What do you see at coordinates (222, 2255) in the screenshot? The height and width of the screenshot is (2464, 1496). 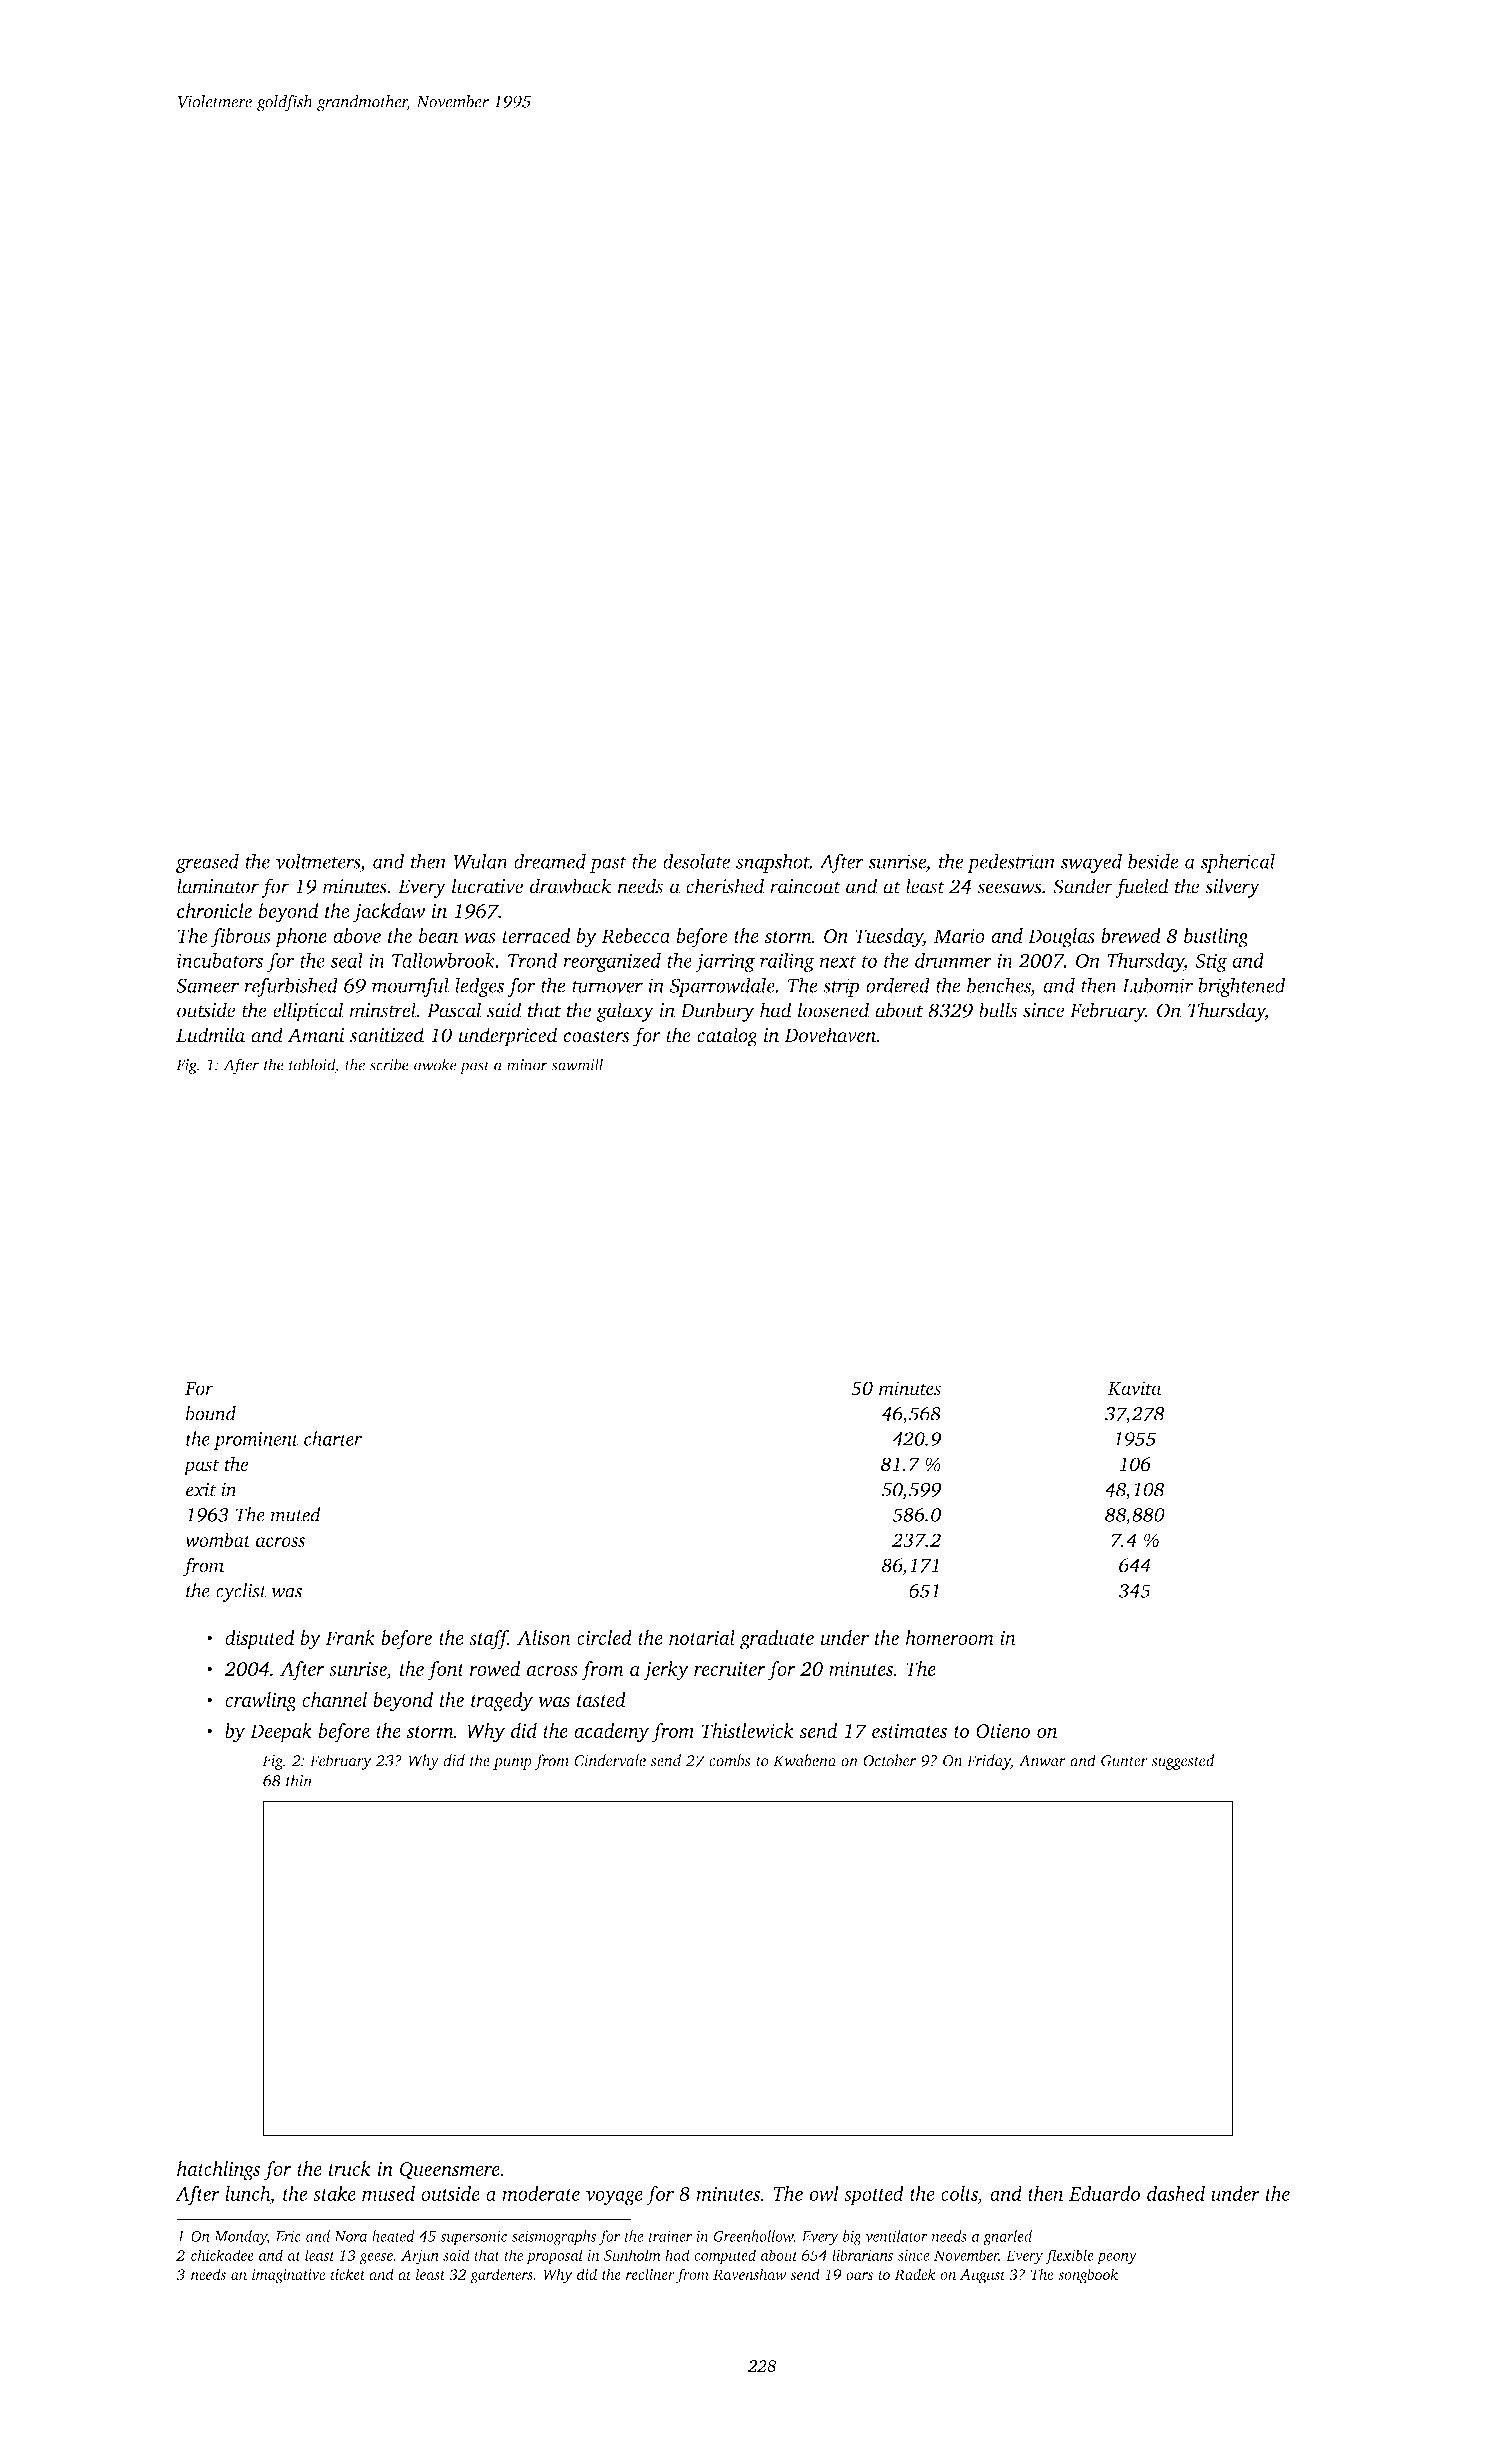 I see `chickadee` at bounding box center [222, 2255].
